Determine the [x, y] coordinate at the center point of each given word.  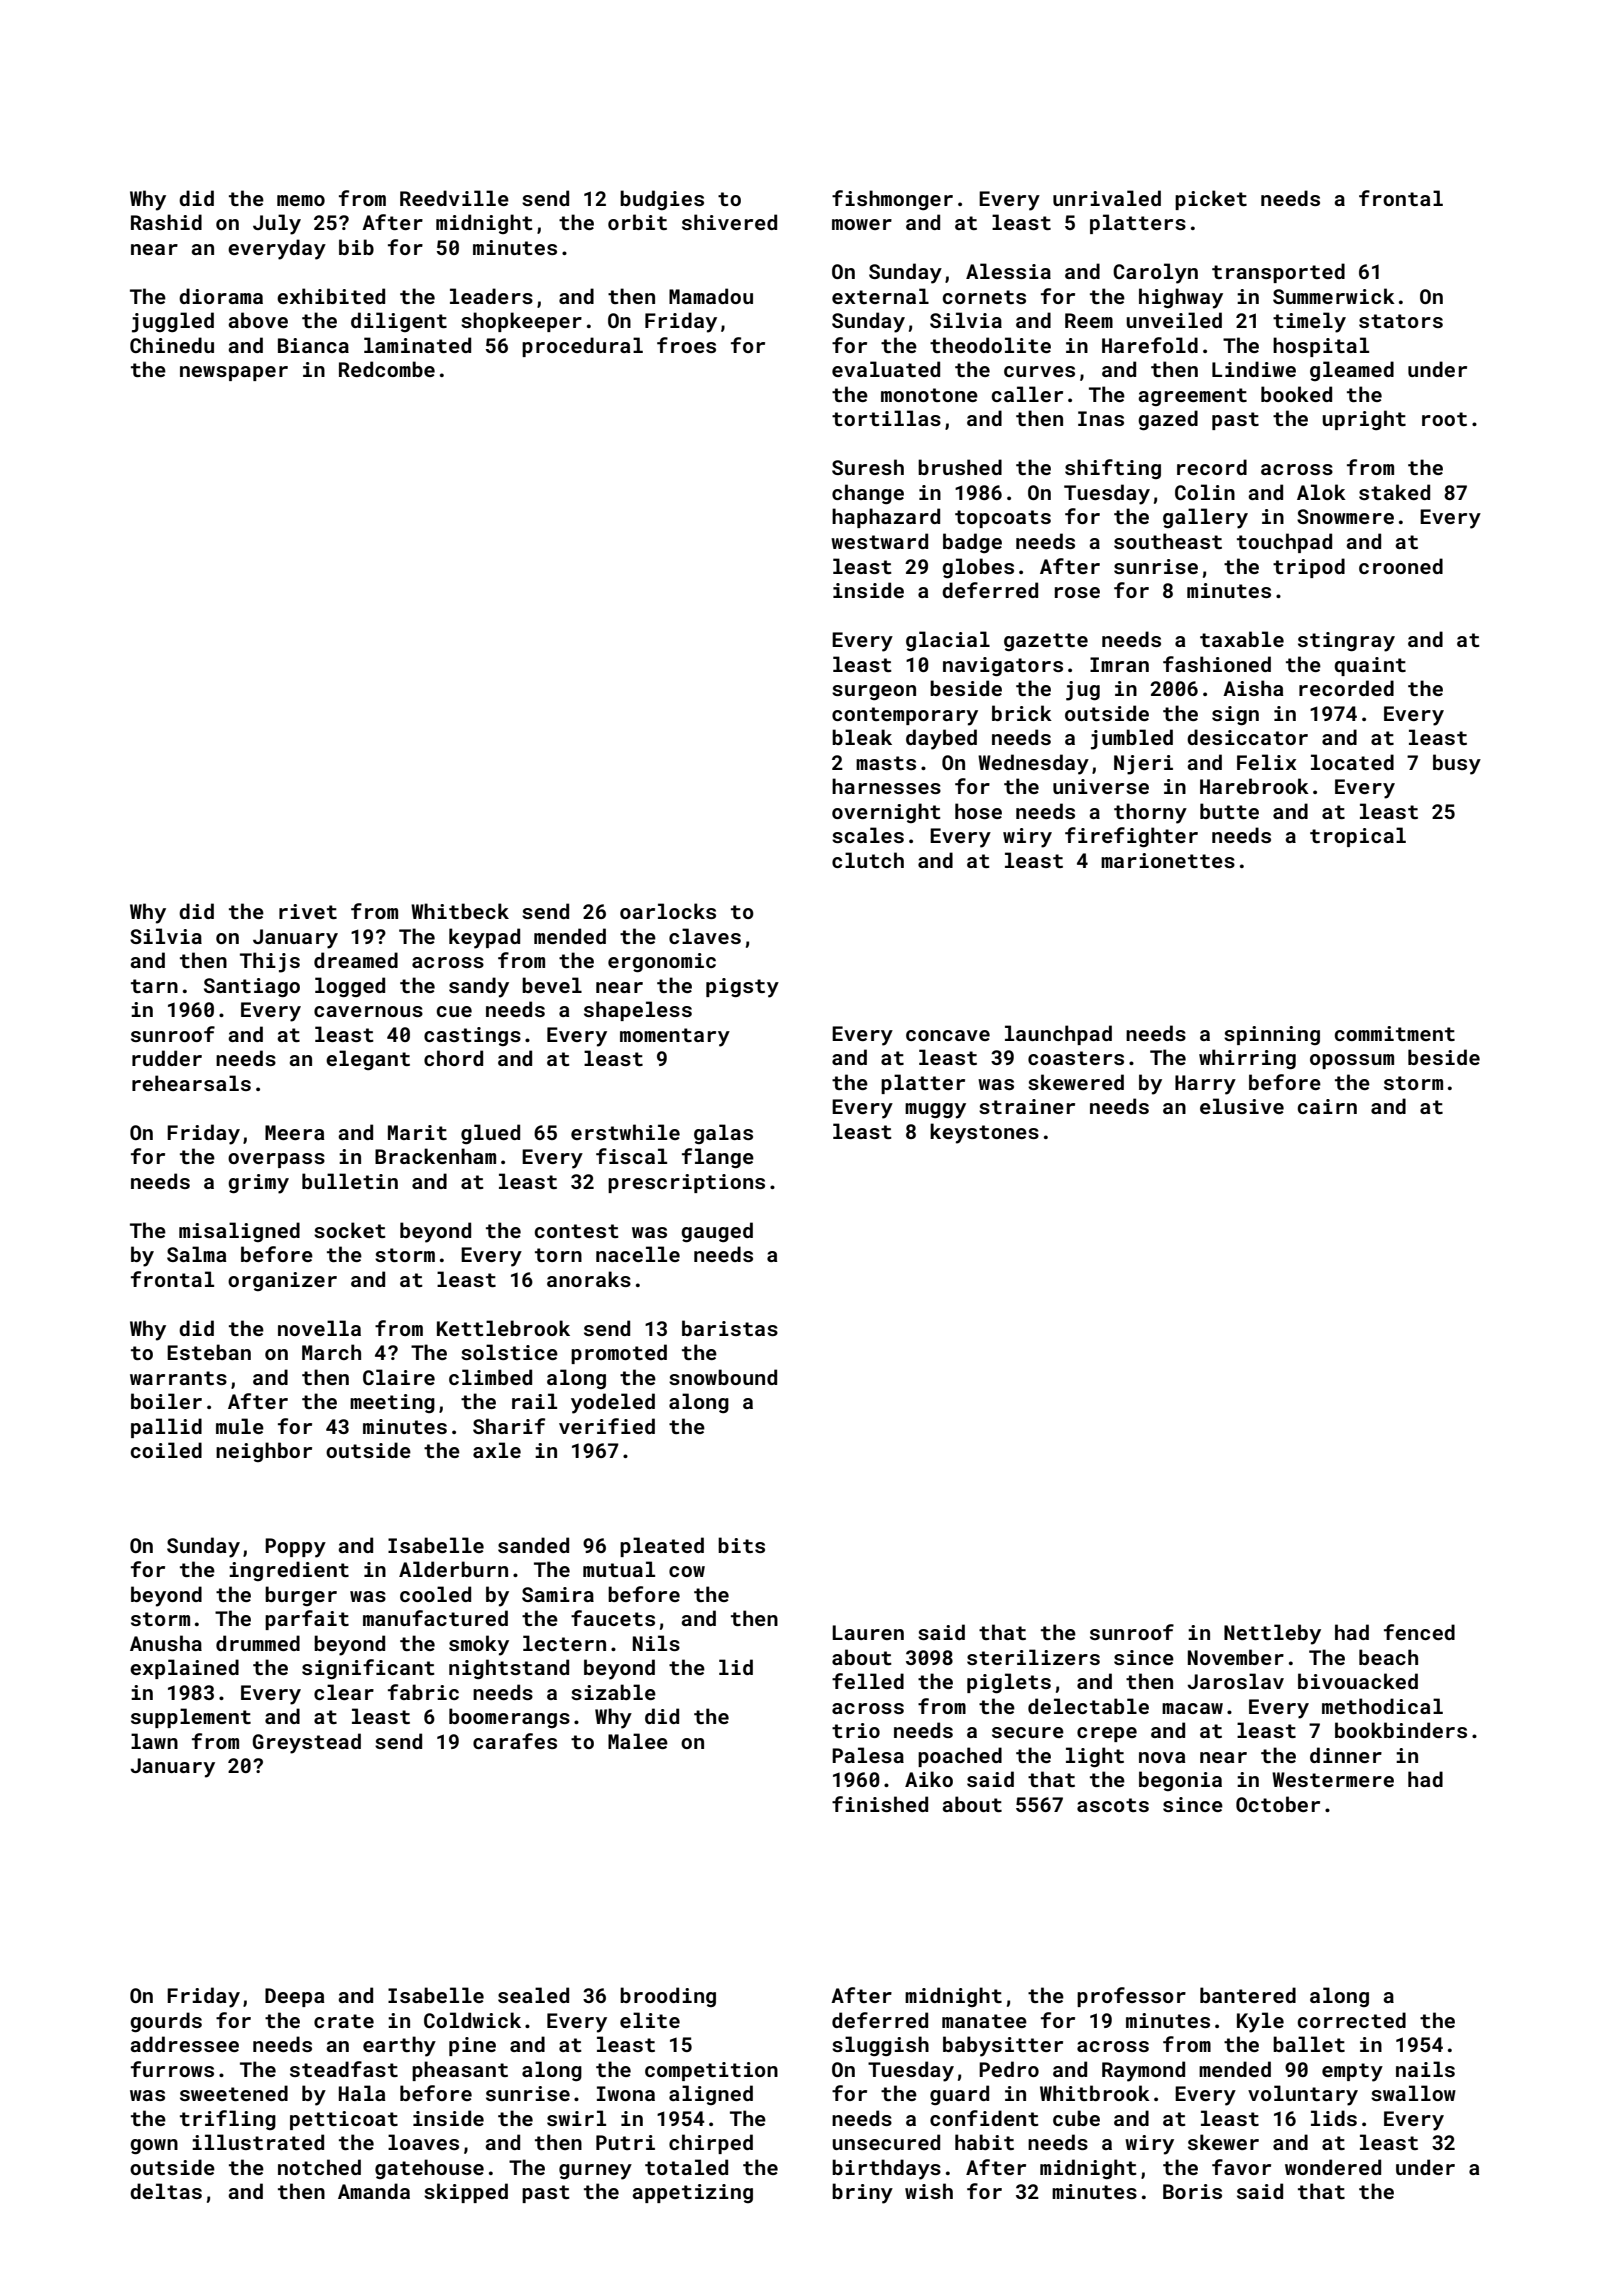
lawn [154, 1741]
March [331, 1352]
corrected [1351, 2020]
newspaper [234, 373]
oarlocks [668, 911]
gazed [1168, 420]
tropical [1358, 837]
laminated [417, 345]
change [868, 494]
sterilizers [1033, 1657]
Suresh [868, 467]
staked [1394, 492]
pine [472, 2046]
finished [880, 1804]
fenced [1419, 1632]
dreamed [356, 960]
